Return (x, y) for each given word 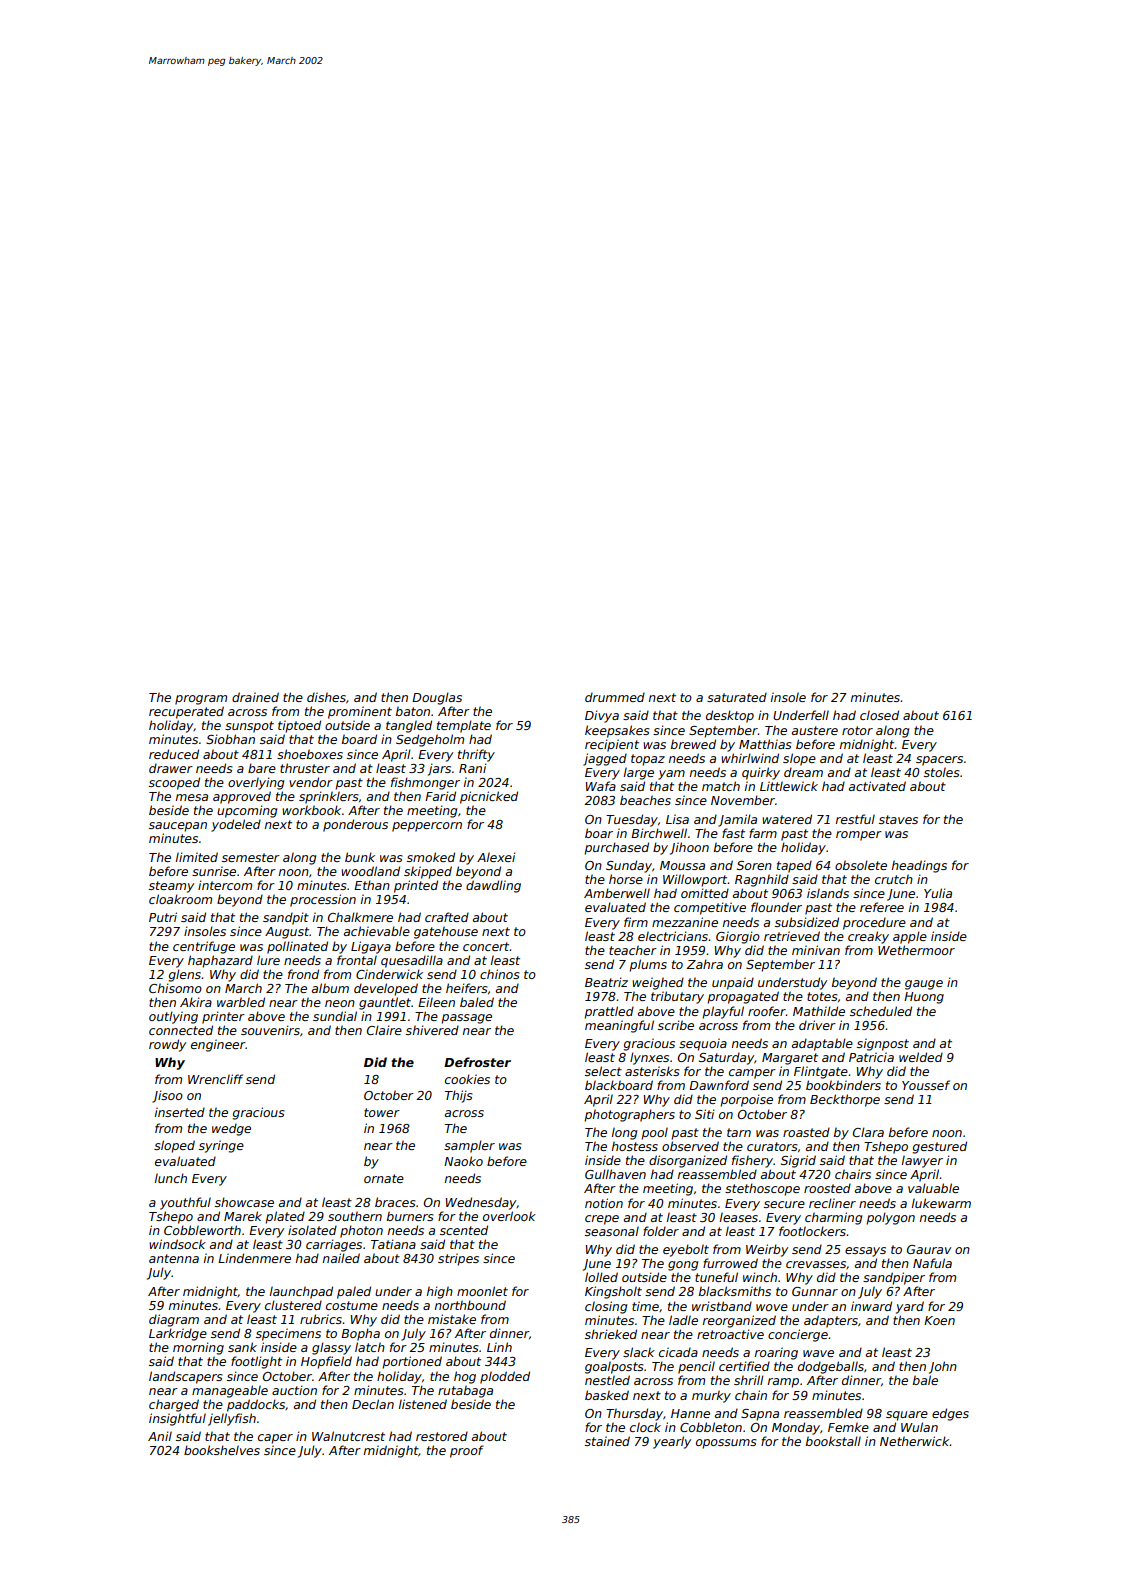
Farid (440, 796)
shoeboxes (310, 754)
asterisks (652, 1071)
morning (198, 1348)
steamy (171, 887)
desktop (730, 716)
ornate (384, 1178)
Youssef (926, 1085)
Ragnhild (762, 880)
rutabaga (465, 1391)
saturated (737, 697)
